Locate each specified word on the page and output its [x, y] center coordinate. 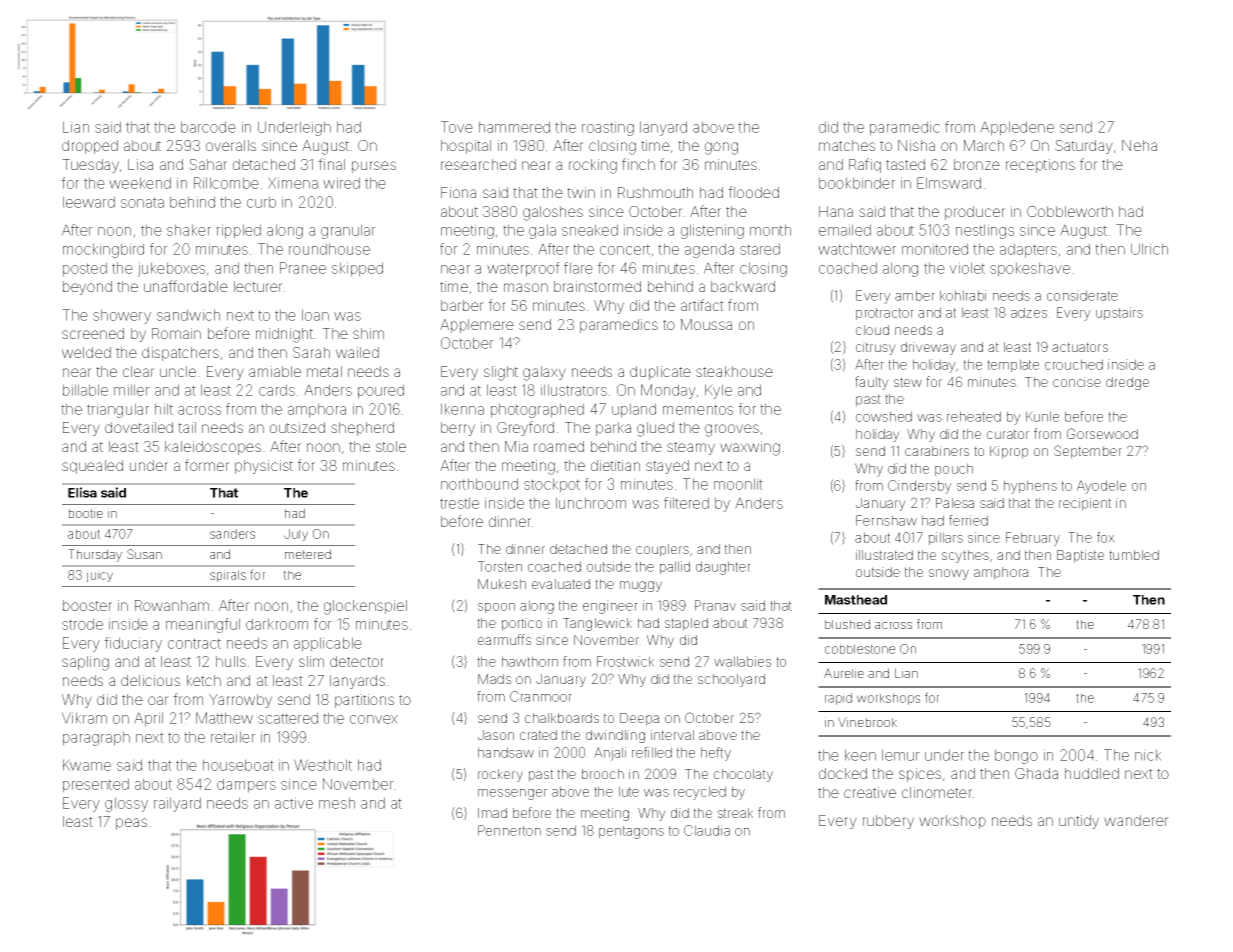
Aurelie [844, 673]
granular [348, 231]
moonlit [738, 484]
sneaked [590, 230]
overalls [231, 145]
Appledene [1017, 128]
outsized [297, 427]
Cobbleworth [1070, 211]
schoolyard [731, 680]
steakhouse [734, 371]
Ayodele [1101, 487]
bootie [86, 513]
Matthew [224, 718]
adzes [1029, 312]
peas [131, 824]
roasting [608, 128]
